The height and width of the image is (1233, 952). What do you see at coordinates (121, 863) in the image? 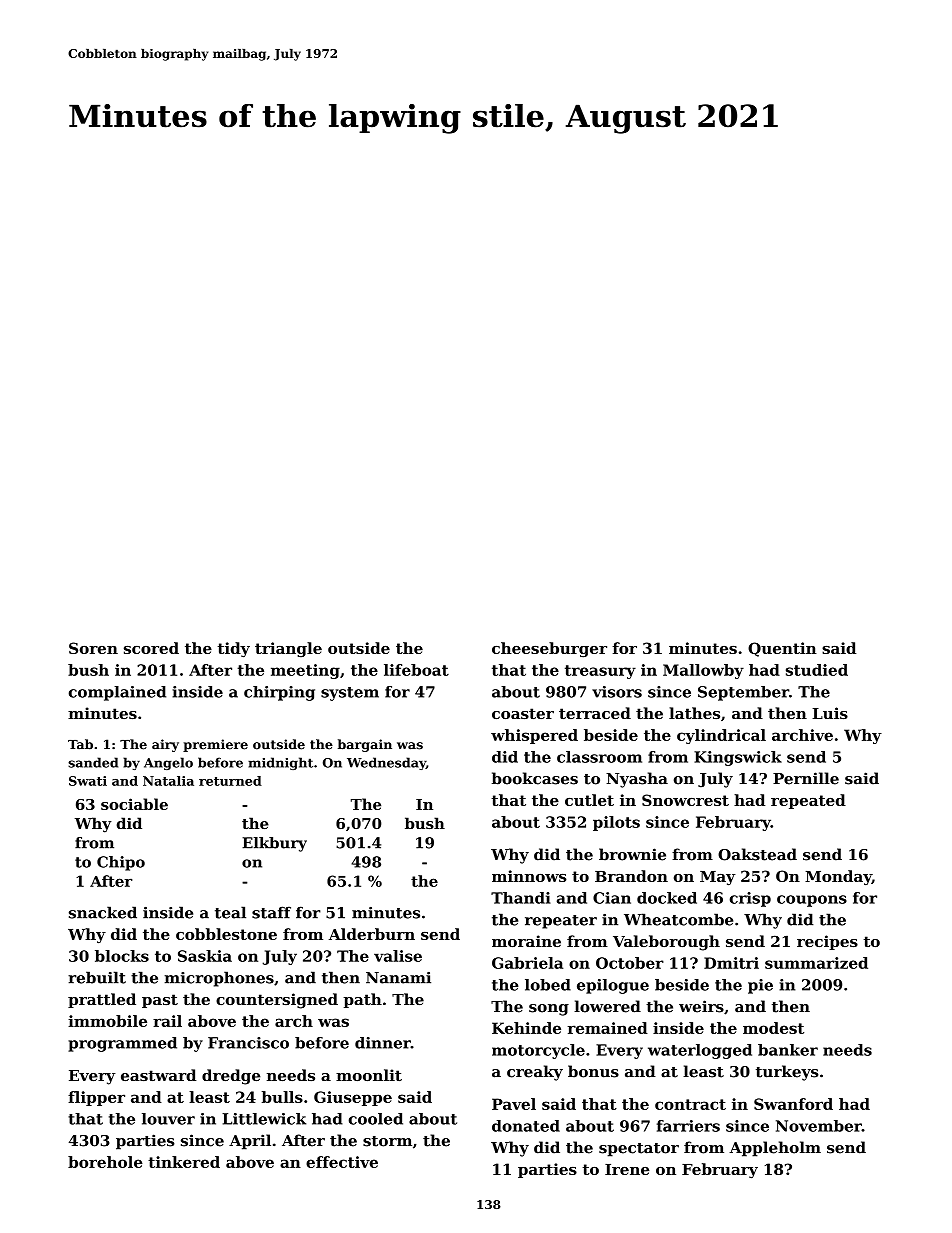
I see `Chipo` at bounding box center [121, 863].
